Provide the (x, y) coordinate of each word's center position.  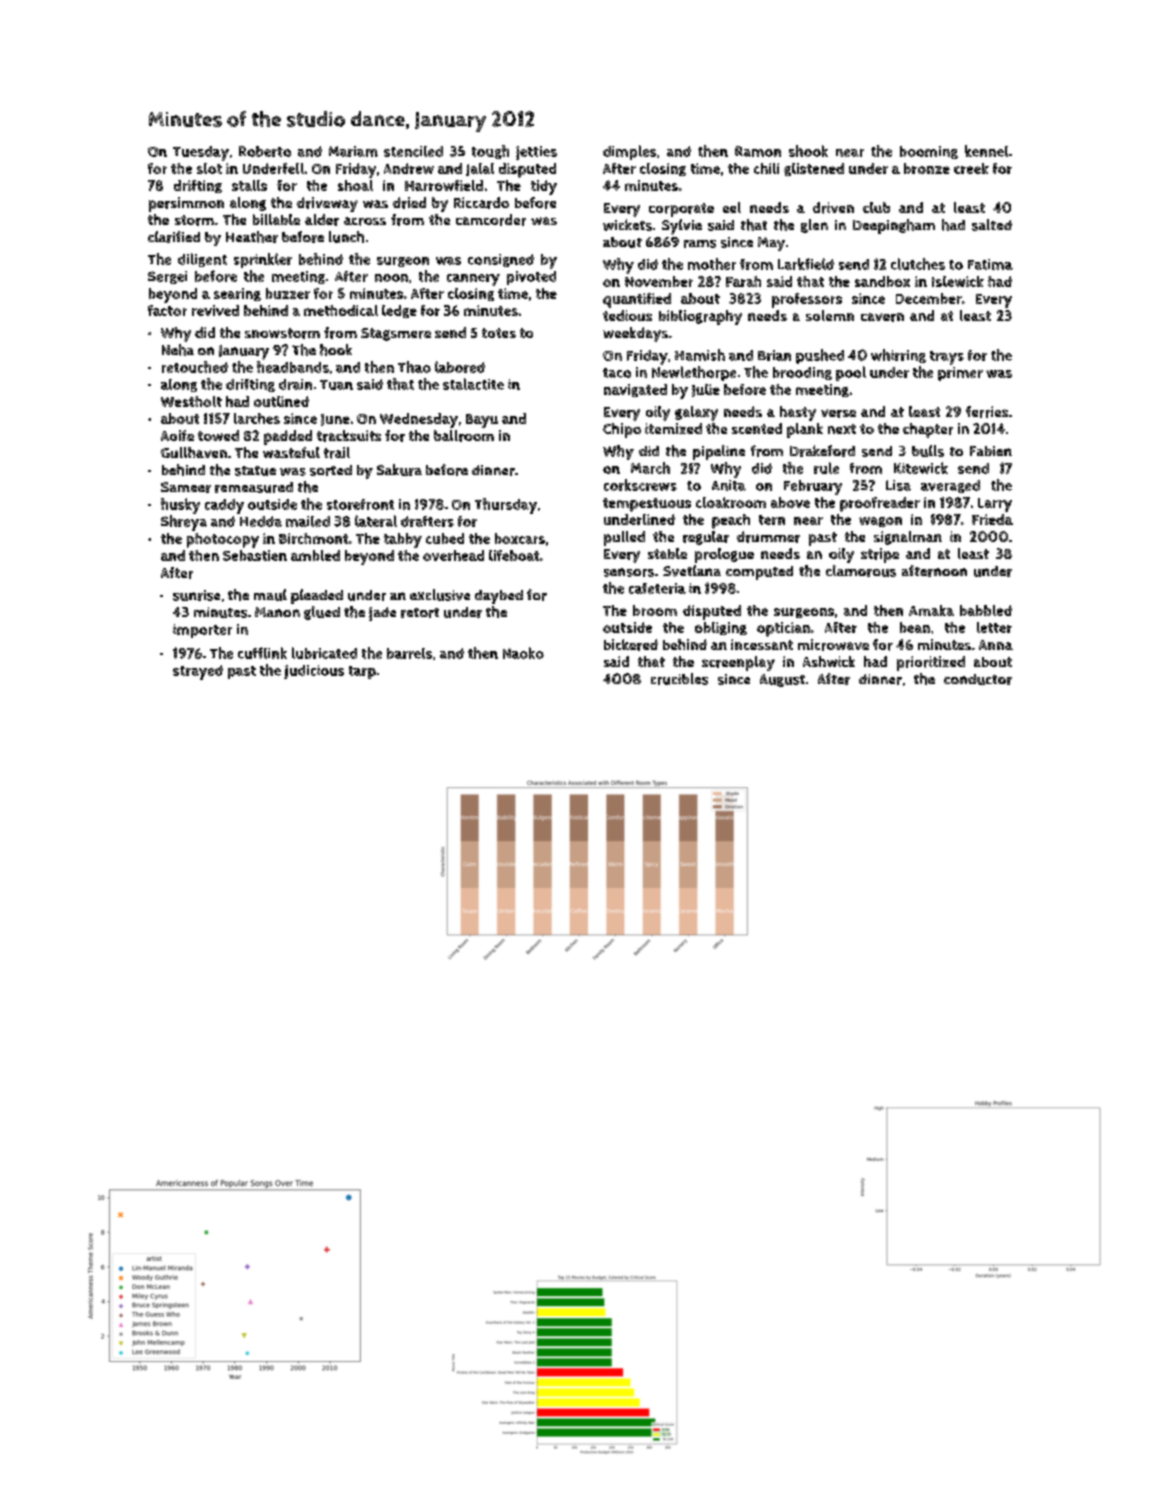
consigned (501, 260)
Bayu (482, 421)
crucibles (679, 679)
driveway (327, 204)
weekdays (635, 334)
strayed (198, 672)
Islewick (958, 281)
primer (960, 374)
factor (167, 310)
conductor (978, 679)
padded (288, 437)
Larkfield (806, 264)
